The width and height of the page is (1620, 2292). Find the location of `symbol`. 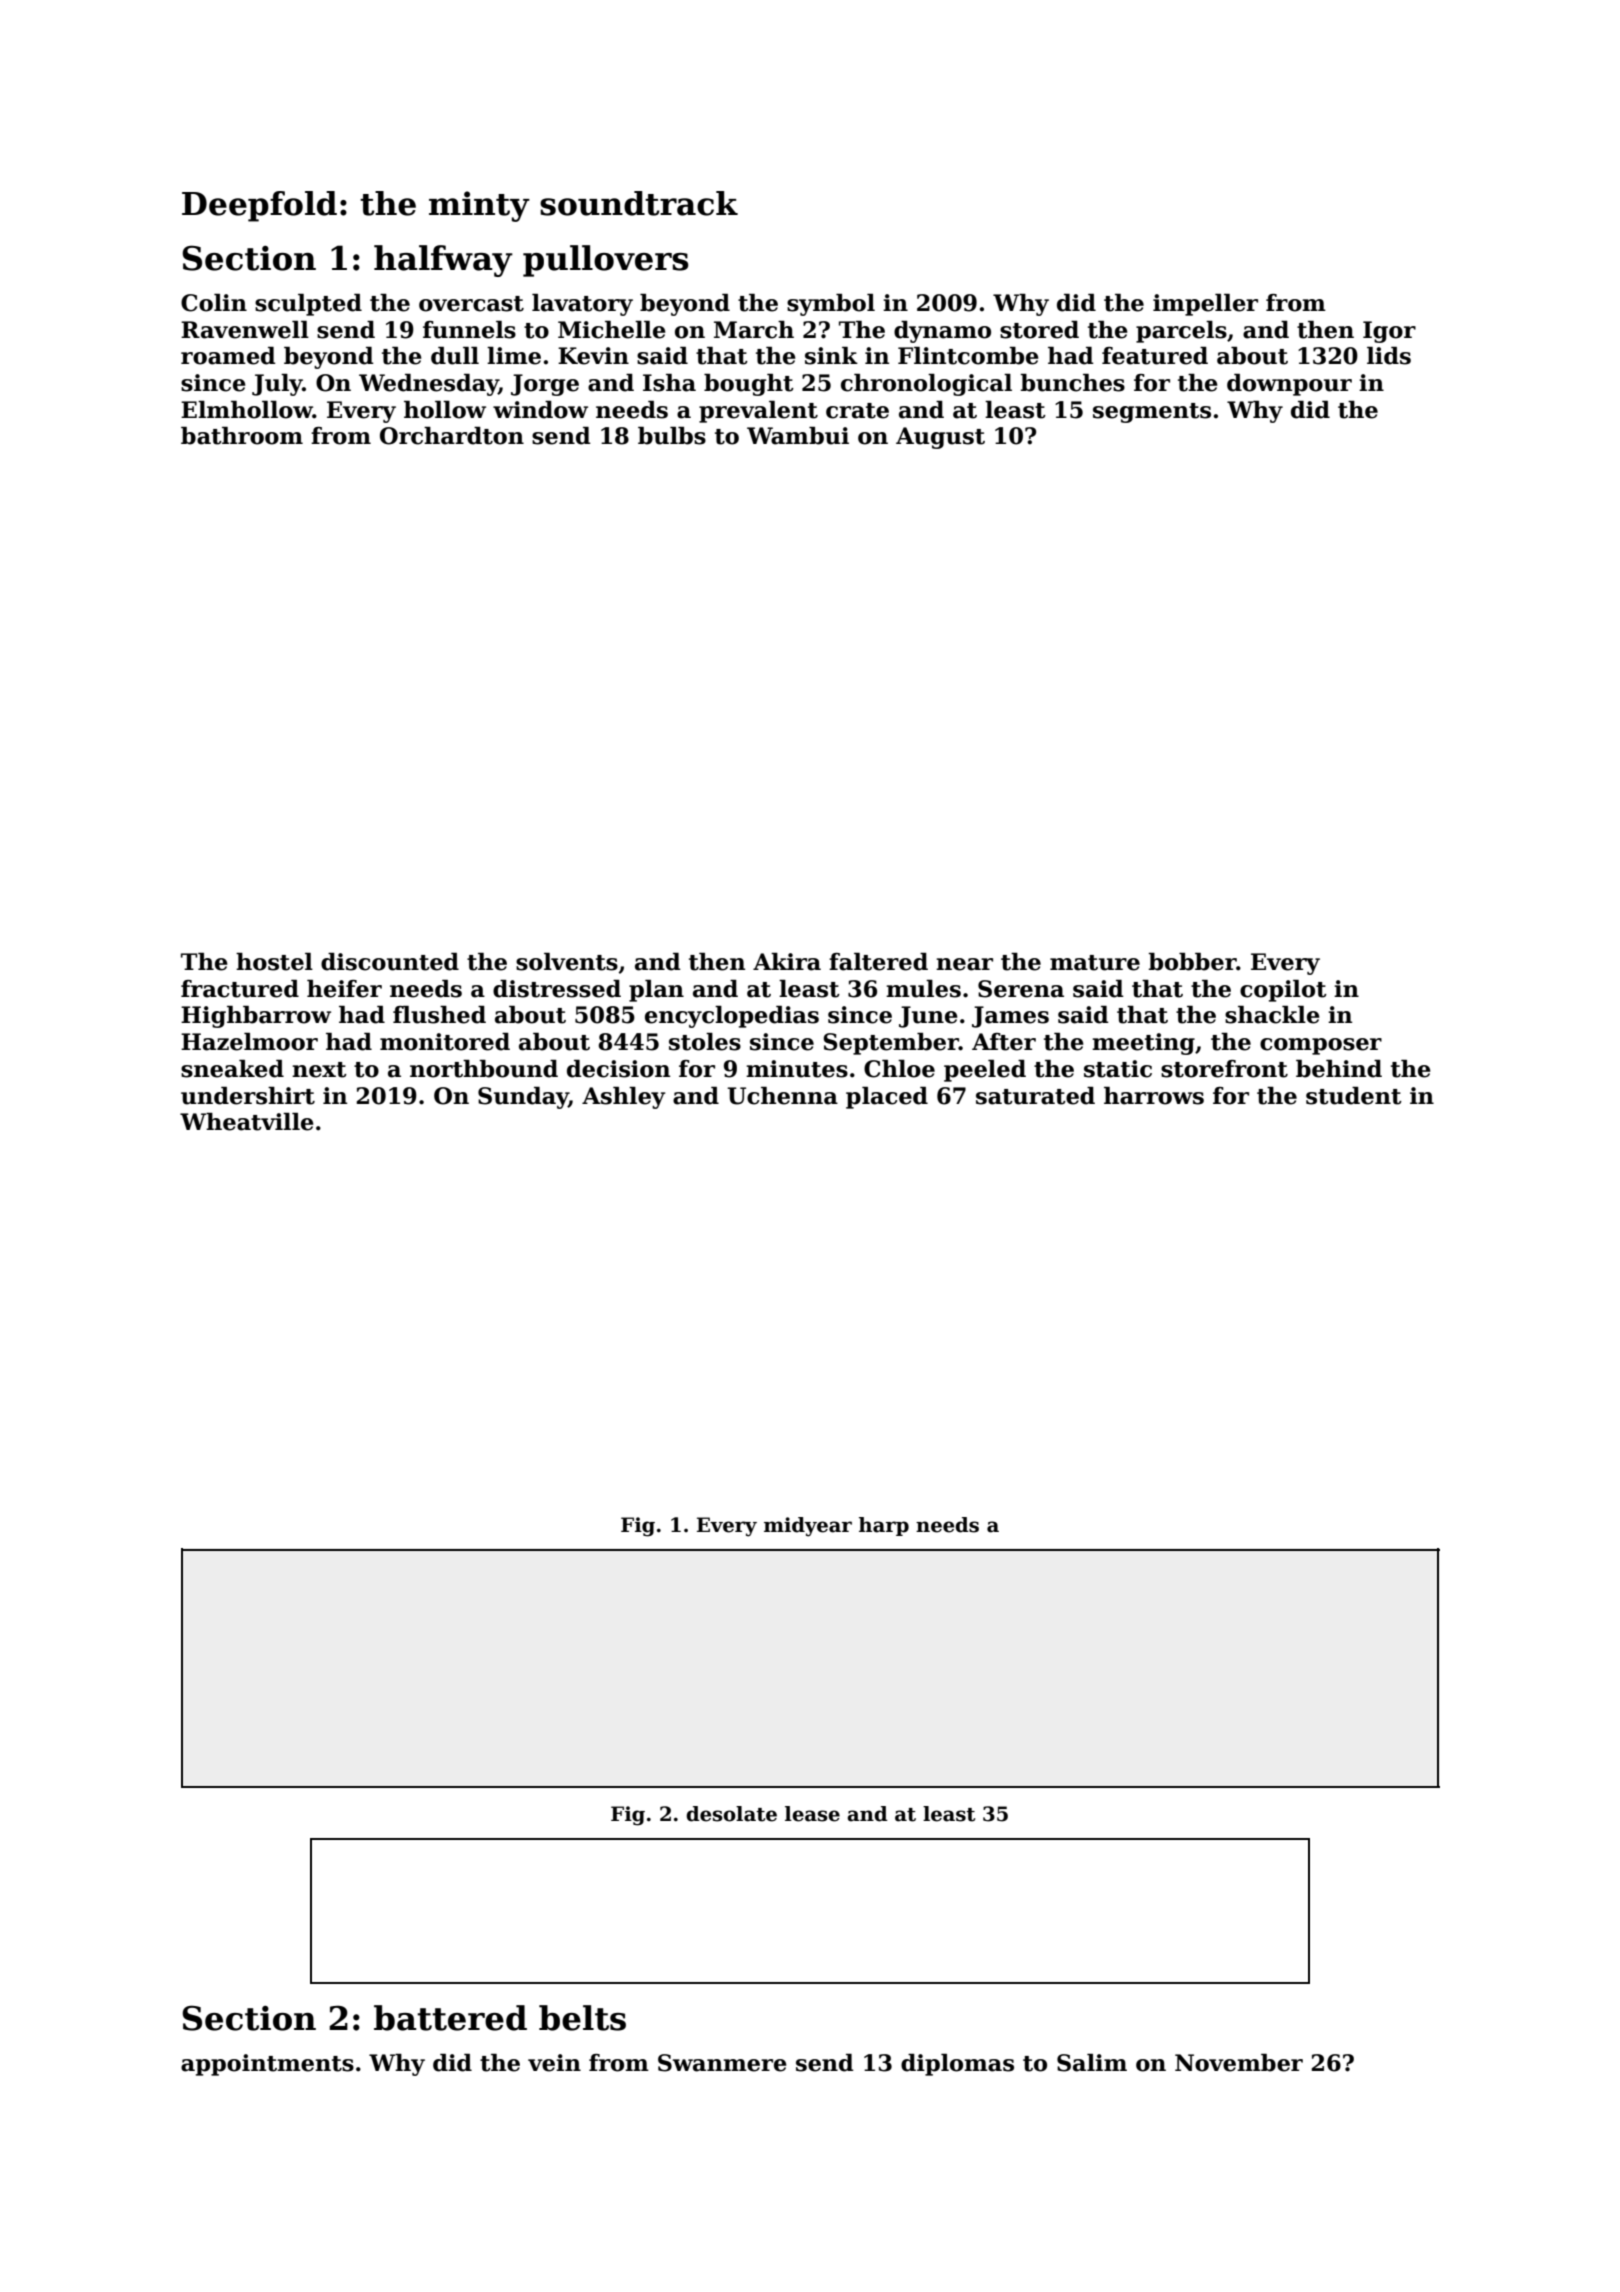

symbol is located at coordinates (831, 305).
